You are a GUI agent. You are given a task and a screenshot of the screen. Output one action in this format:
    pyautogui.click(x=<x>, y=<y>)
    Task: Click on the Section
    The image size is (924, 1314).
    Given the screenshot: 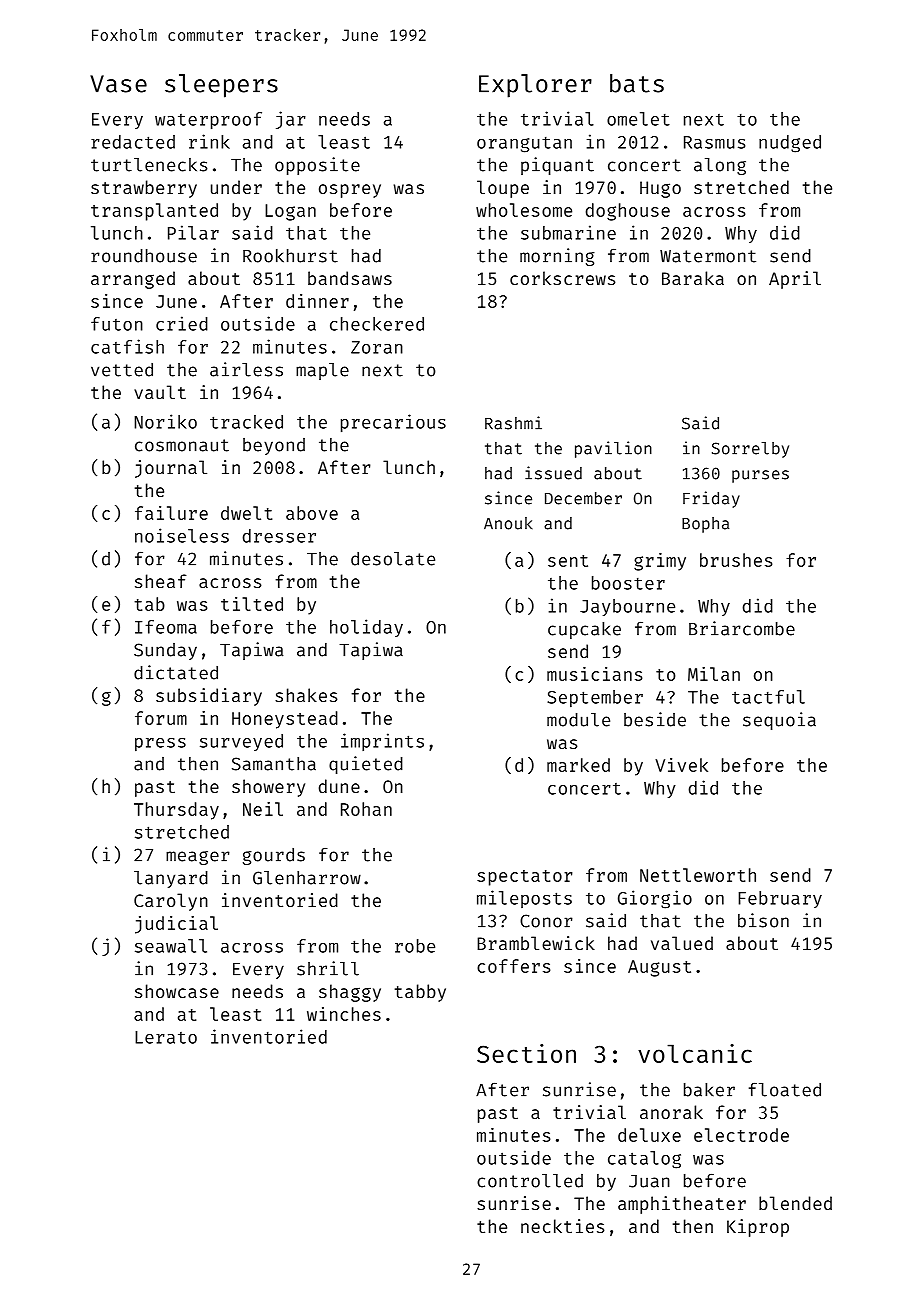 What is the action you would take?
    pyautogui.click(x=526, y=1053)
